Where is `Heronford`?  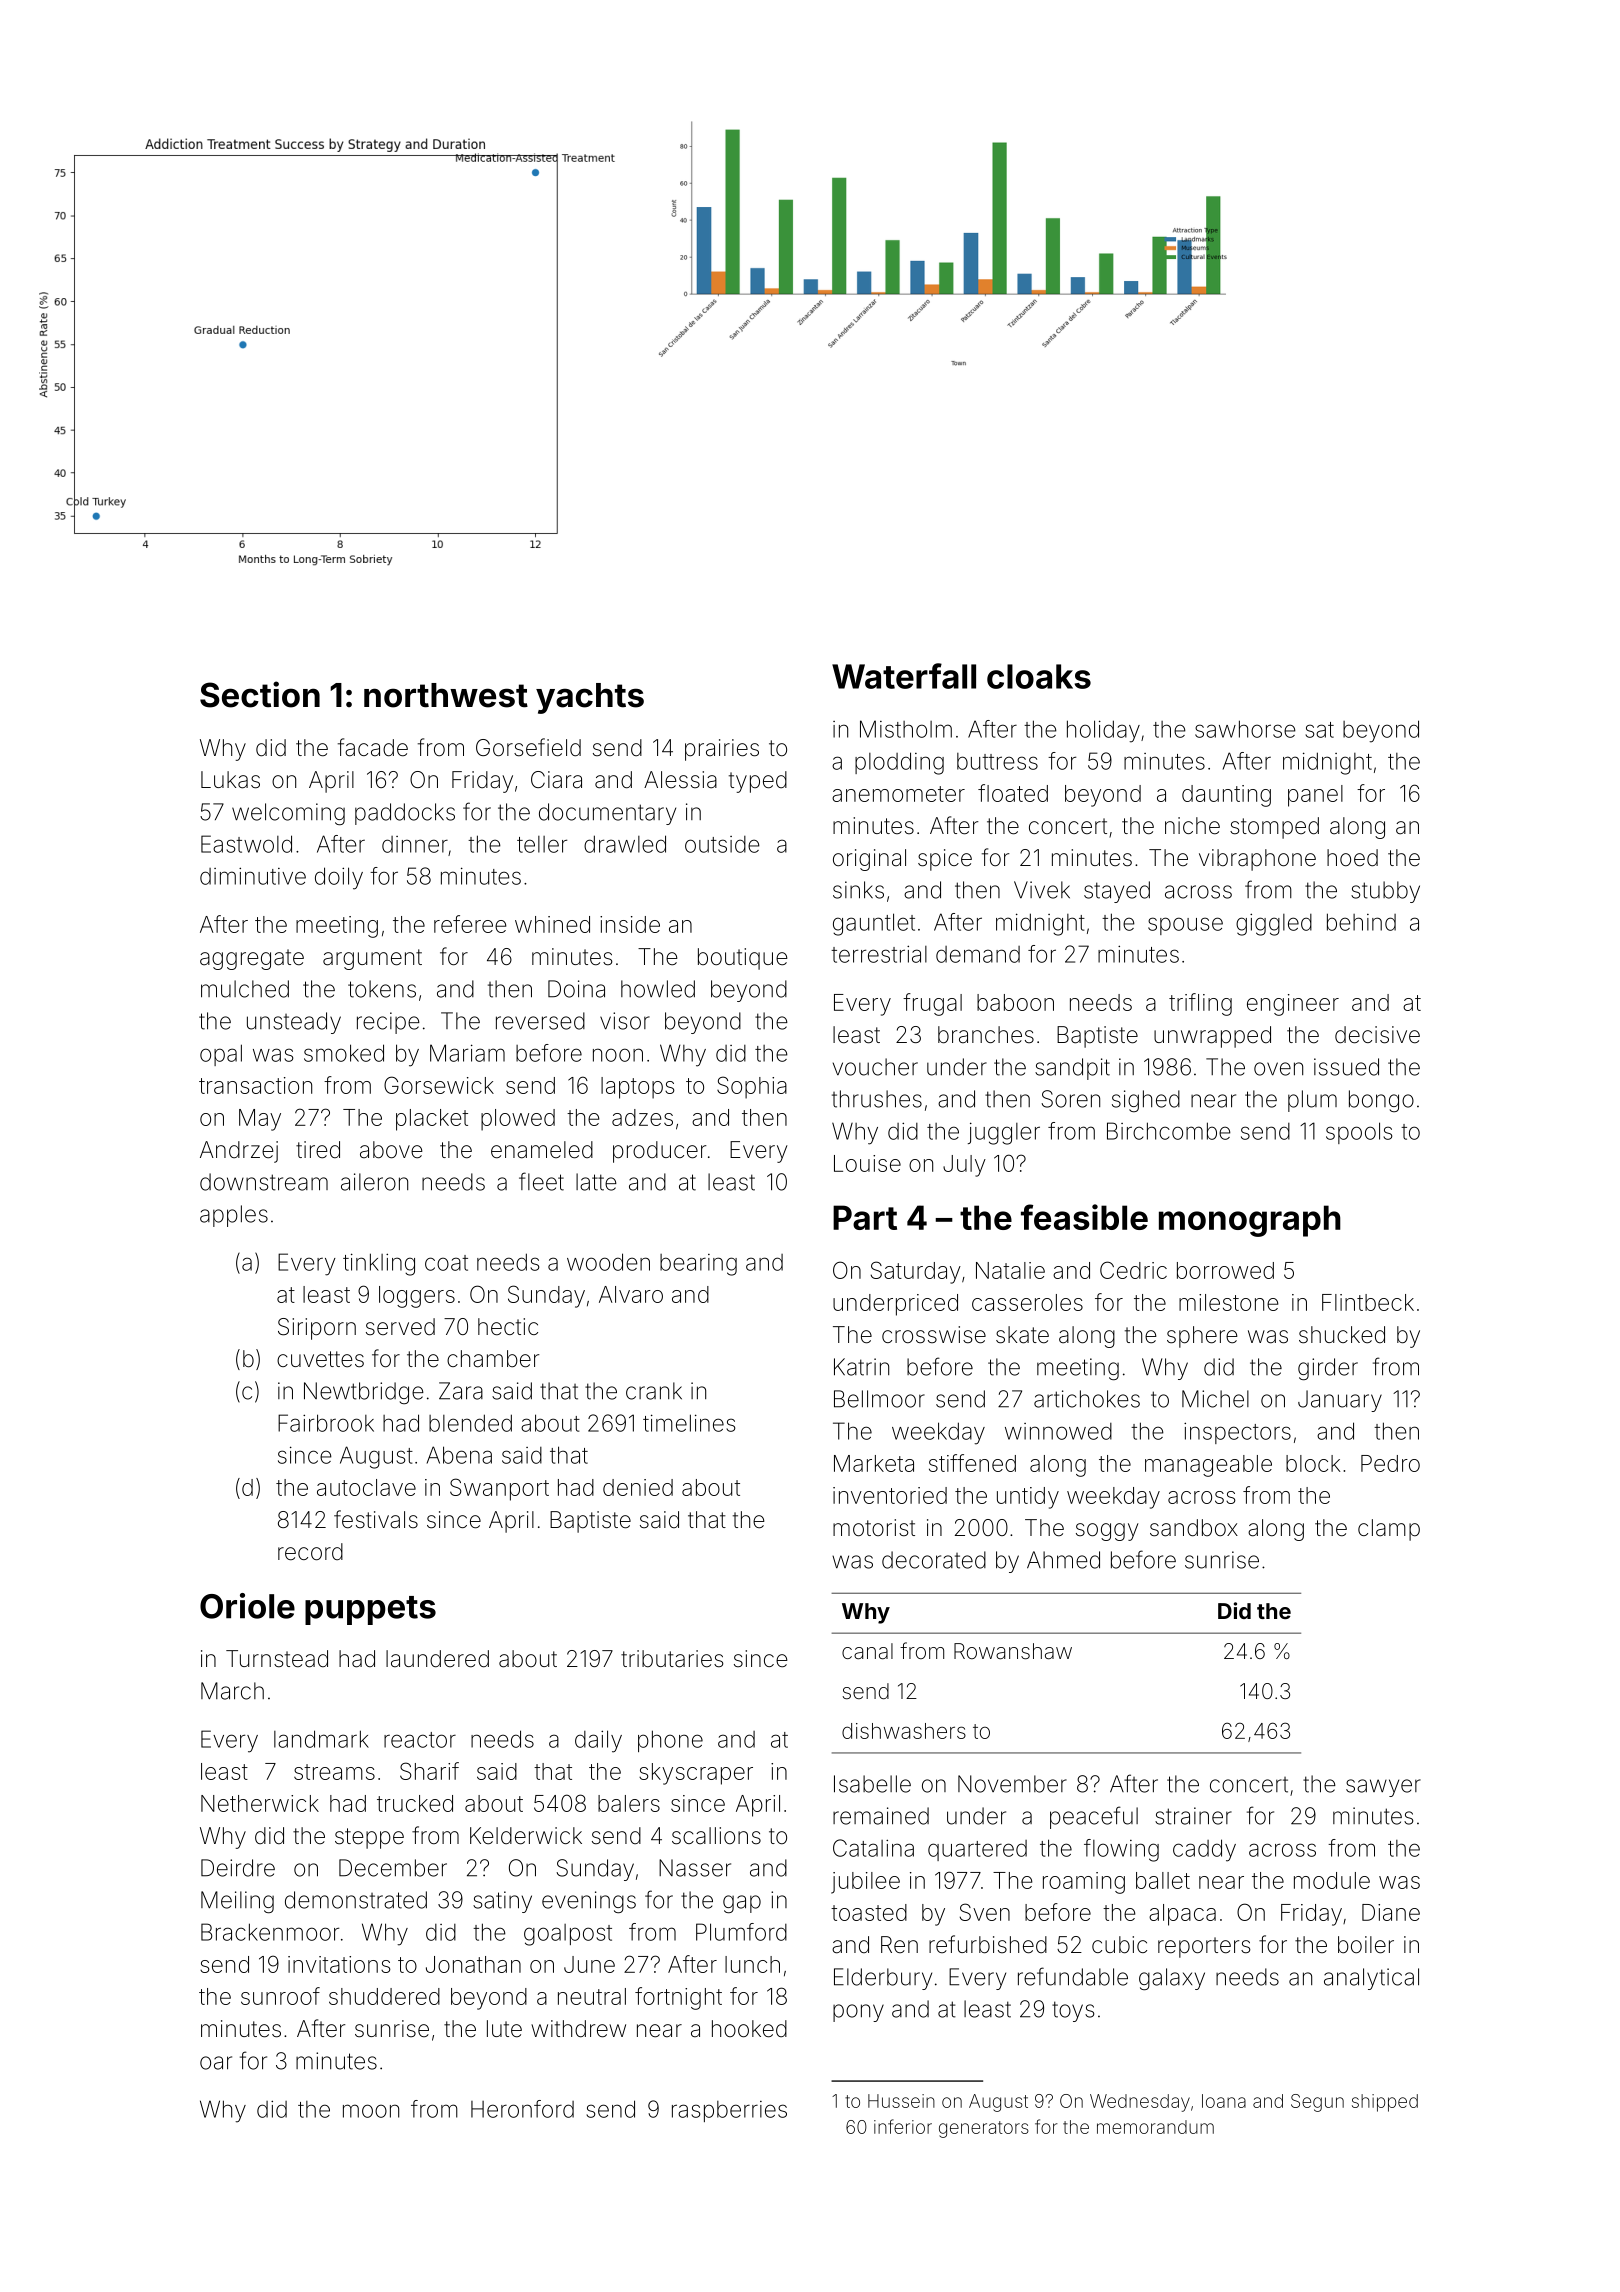
Heronford is located at coordinates (522, 2109).
